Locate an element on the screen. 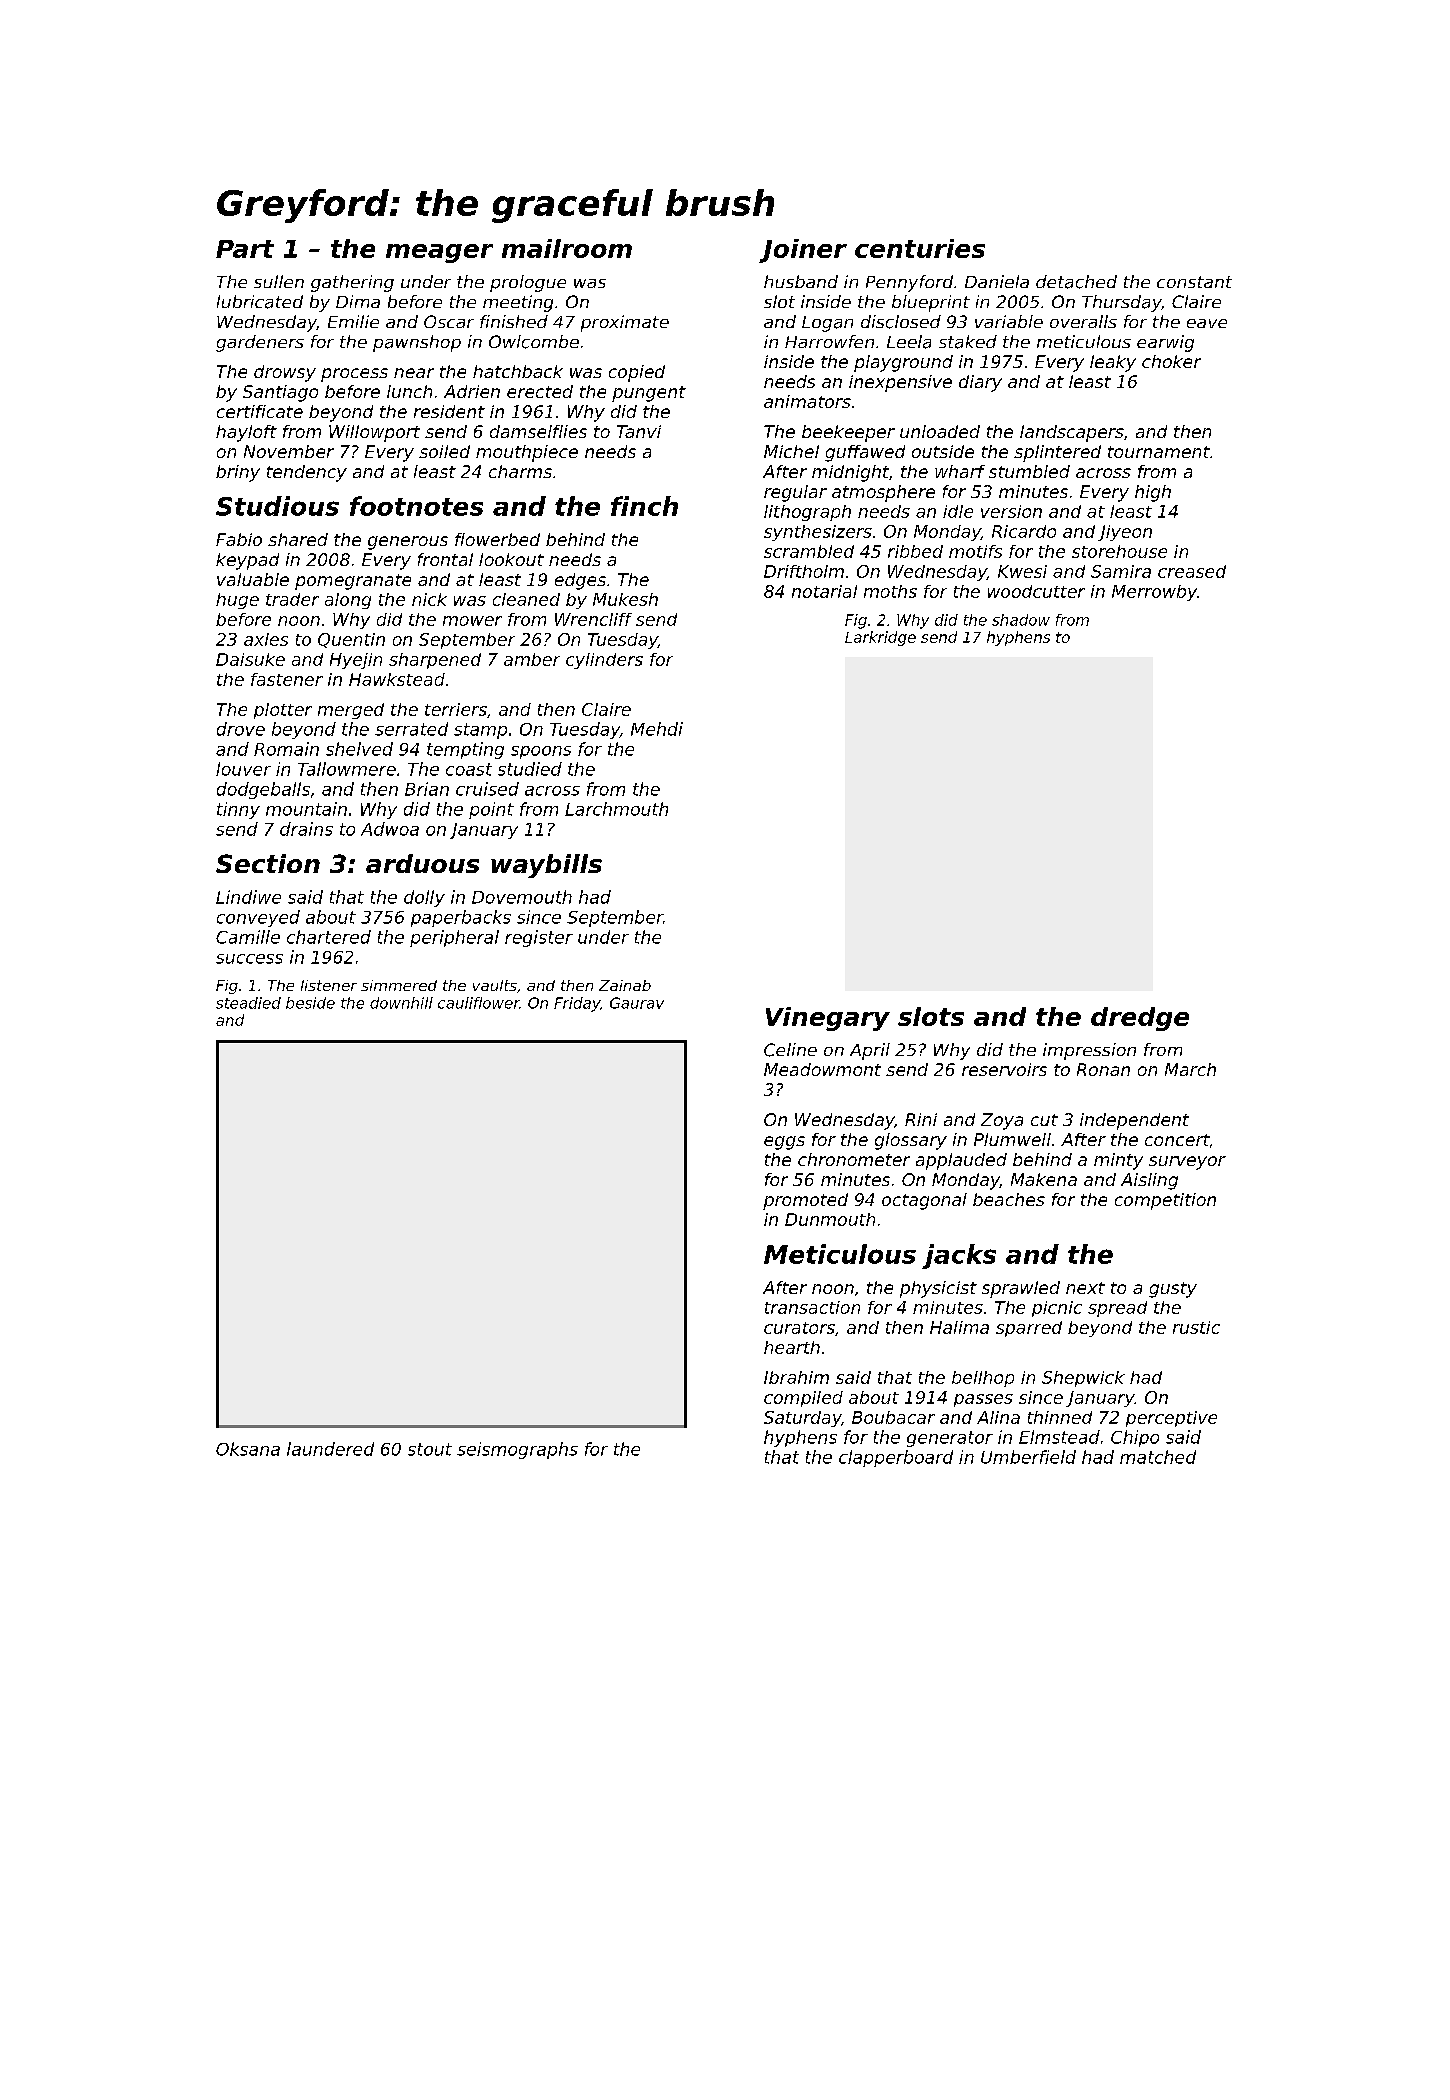  Merrowby is located at coordinates (1154, 593).
